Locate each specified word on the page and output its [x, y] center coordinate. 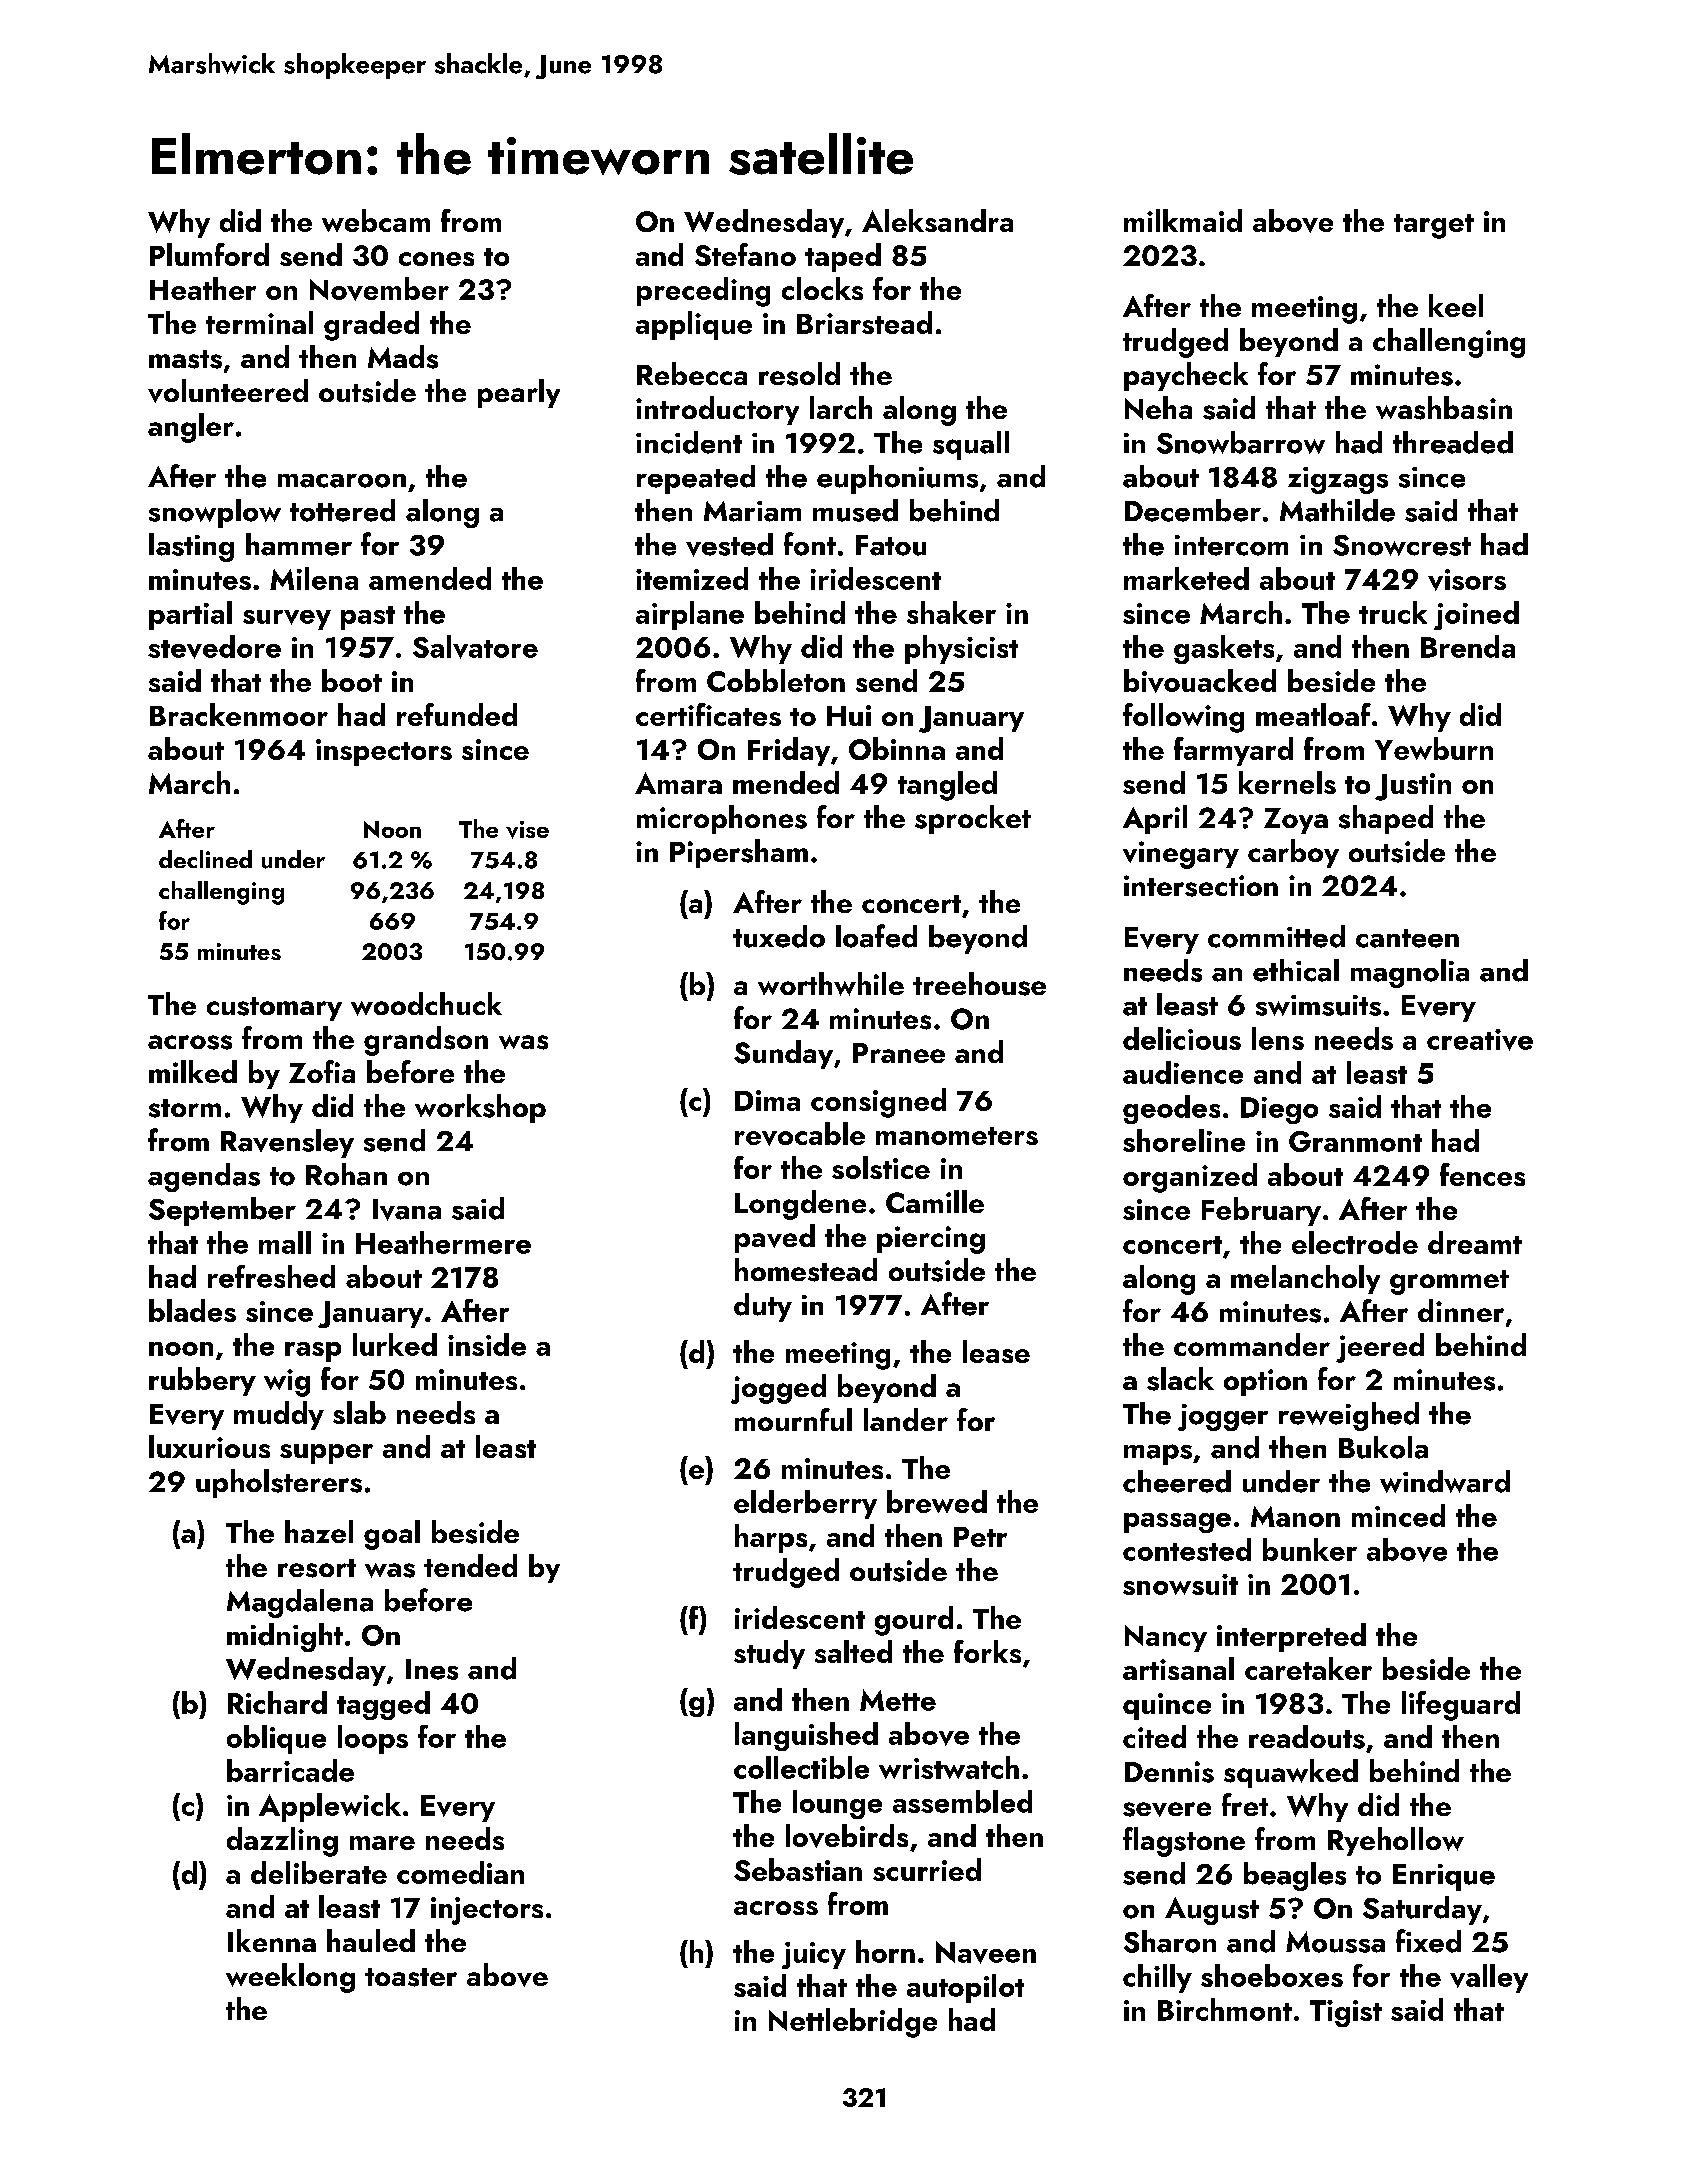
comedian [460, 1872]
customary [274, 1009]
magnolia [1410, 973]
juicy [814, 1955]
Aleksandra [937, 220]
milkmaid [1183, 220]
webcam [376, 220]
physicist [961, 649]
